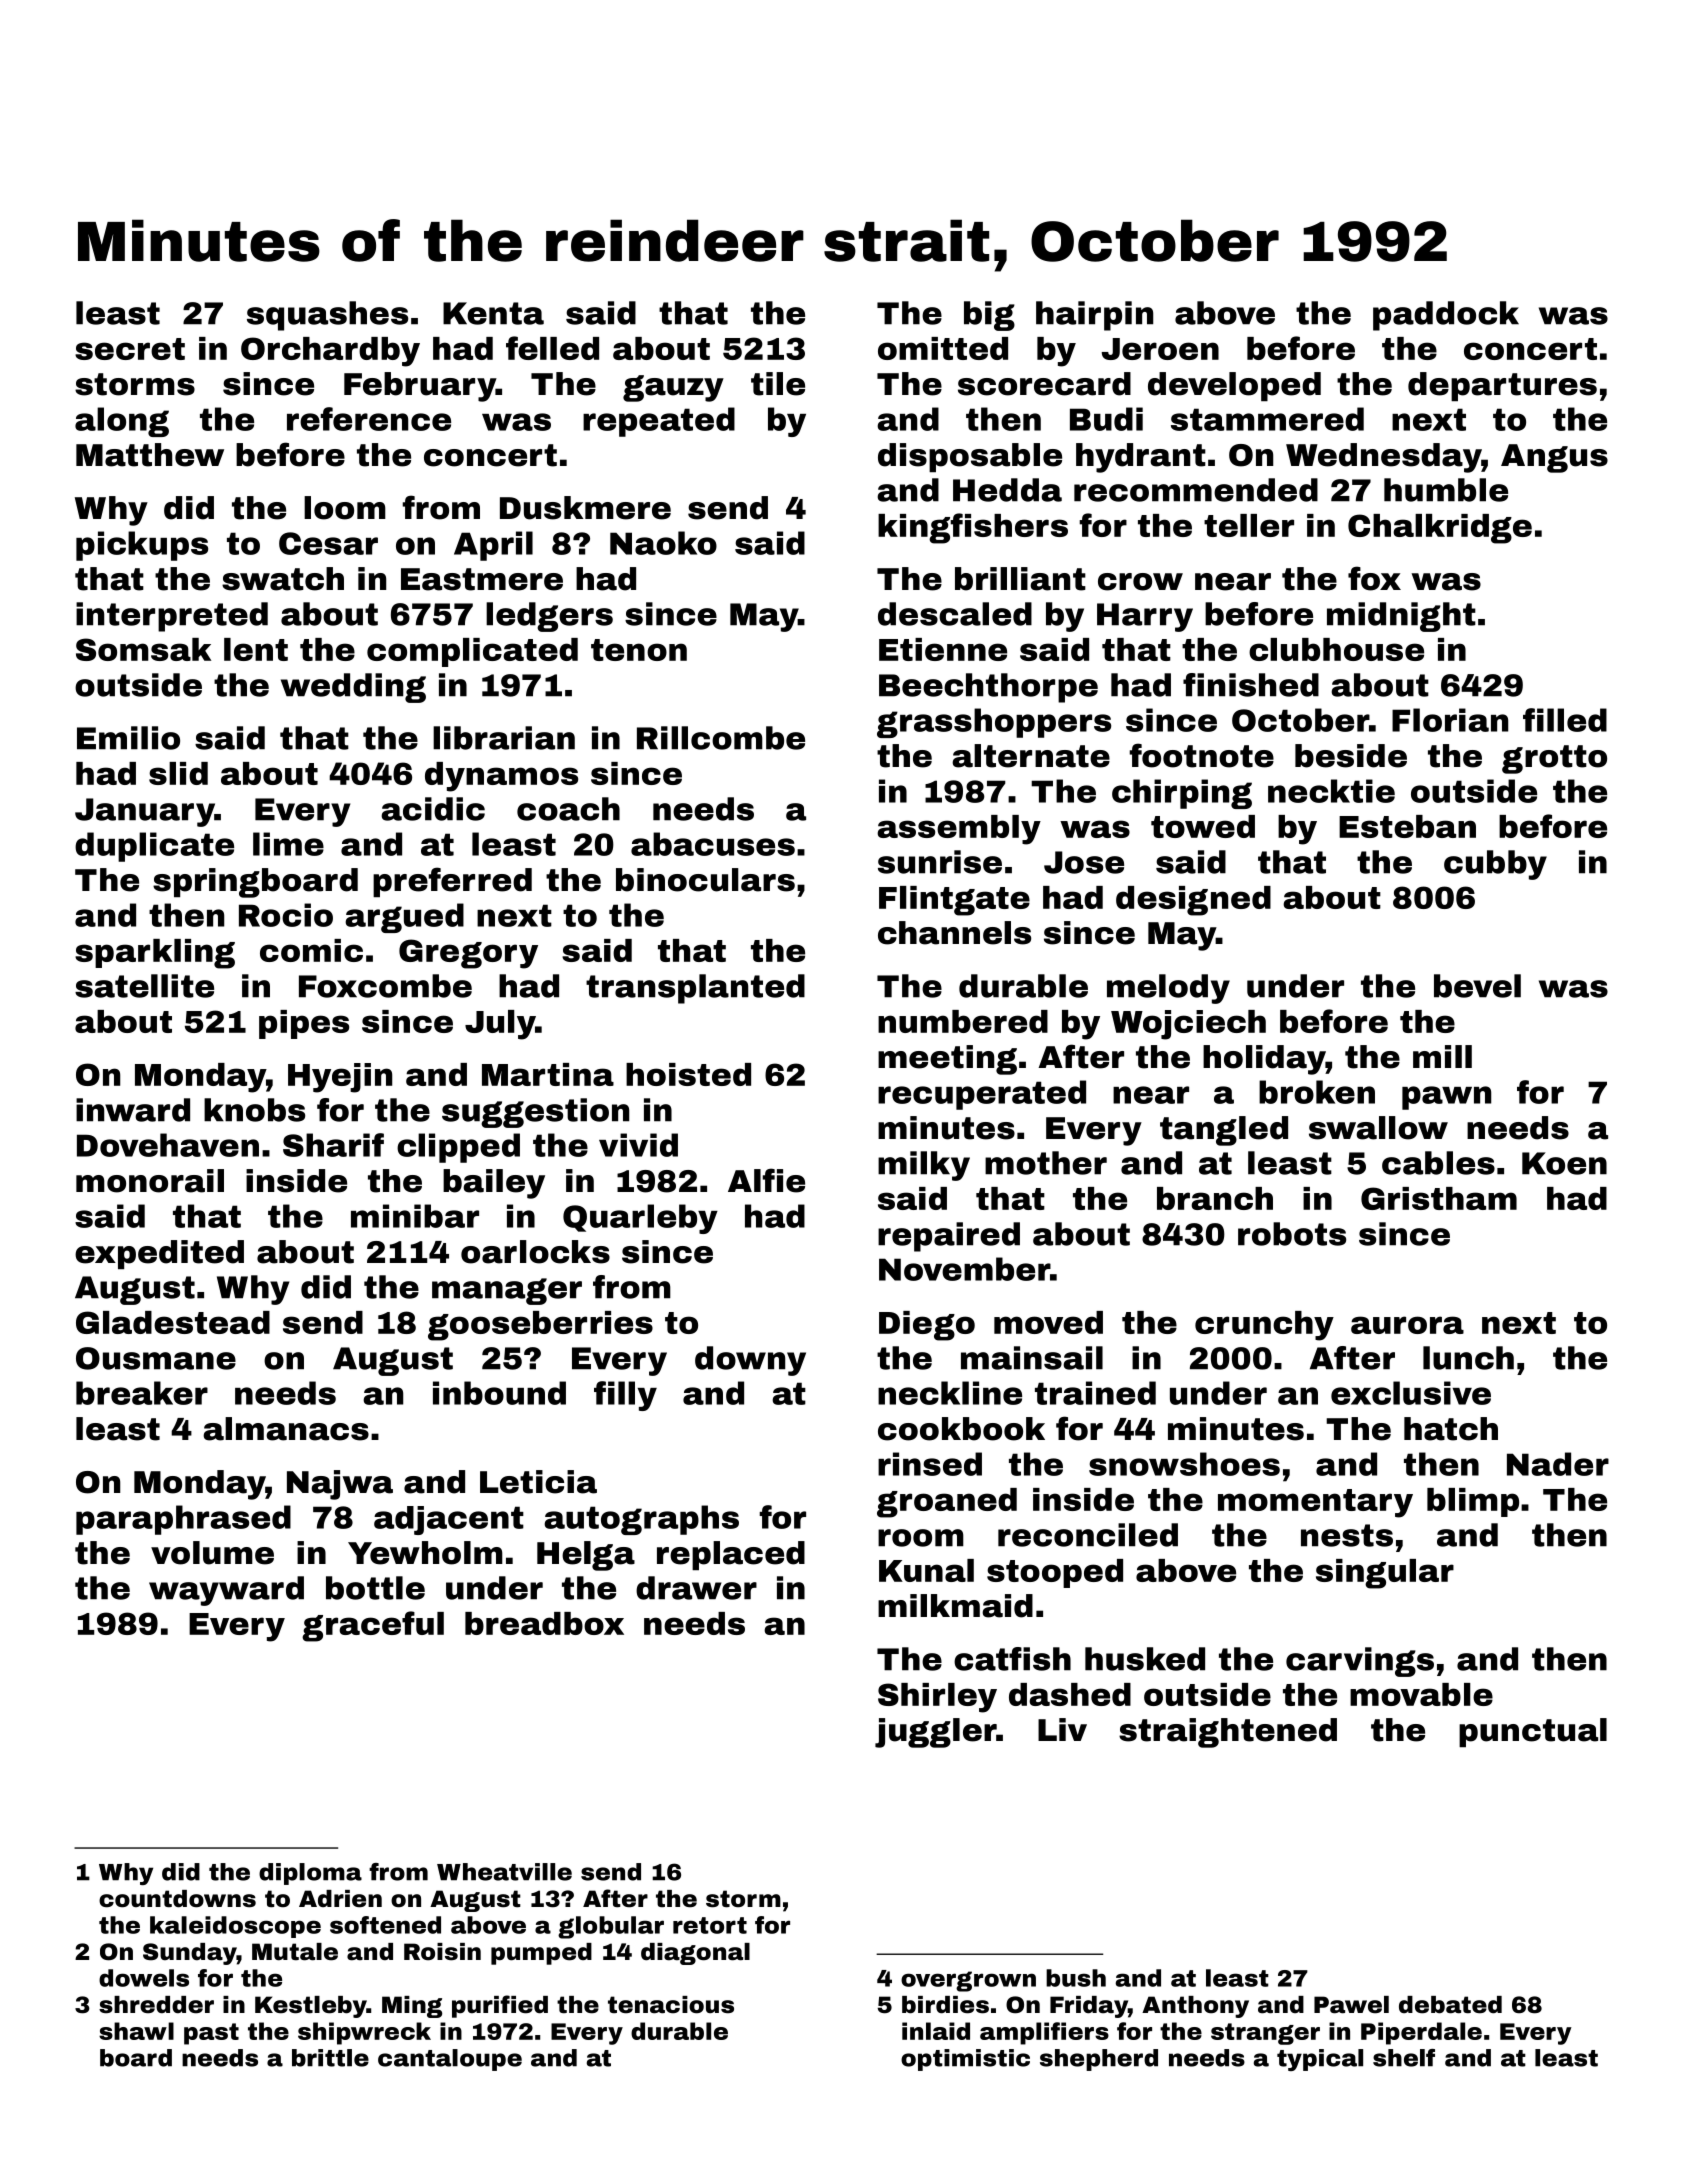  I want to click on punctual, so click(1533, 1732).
